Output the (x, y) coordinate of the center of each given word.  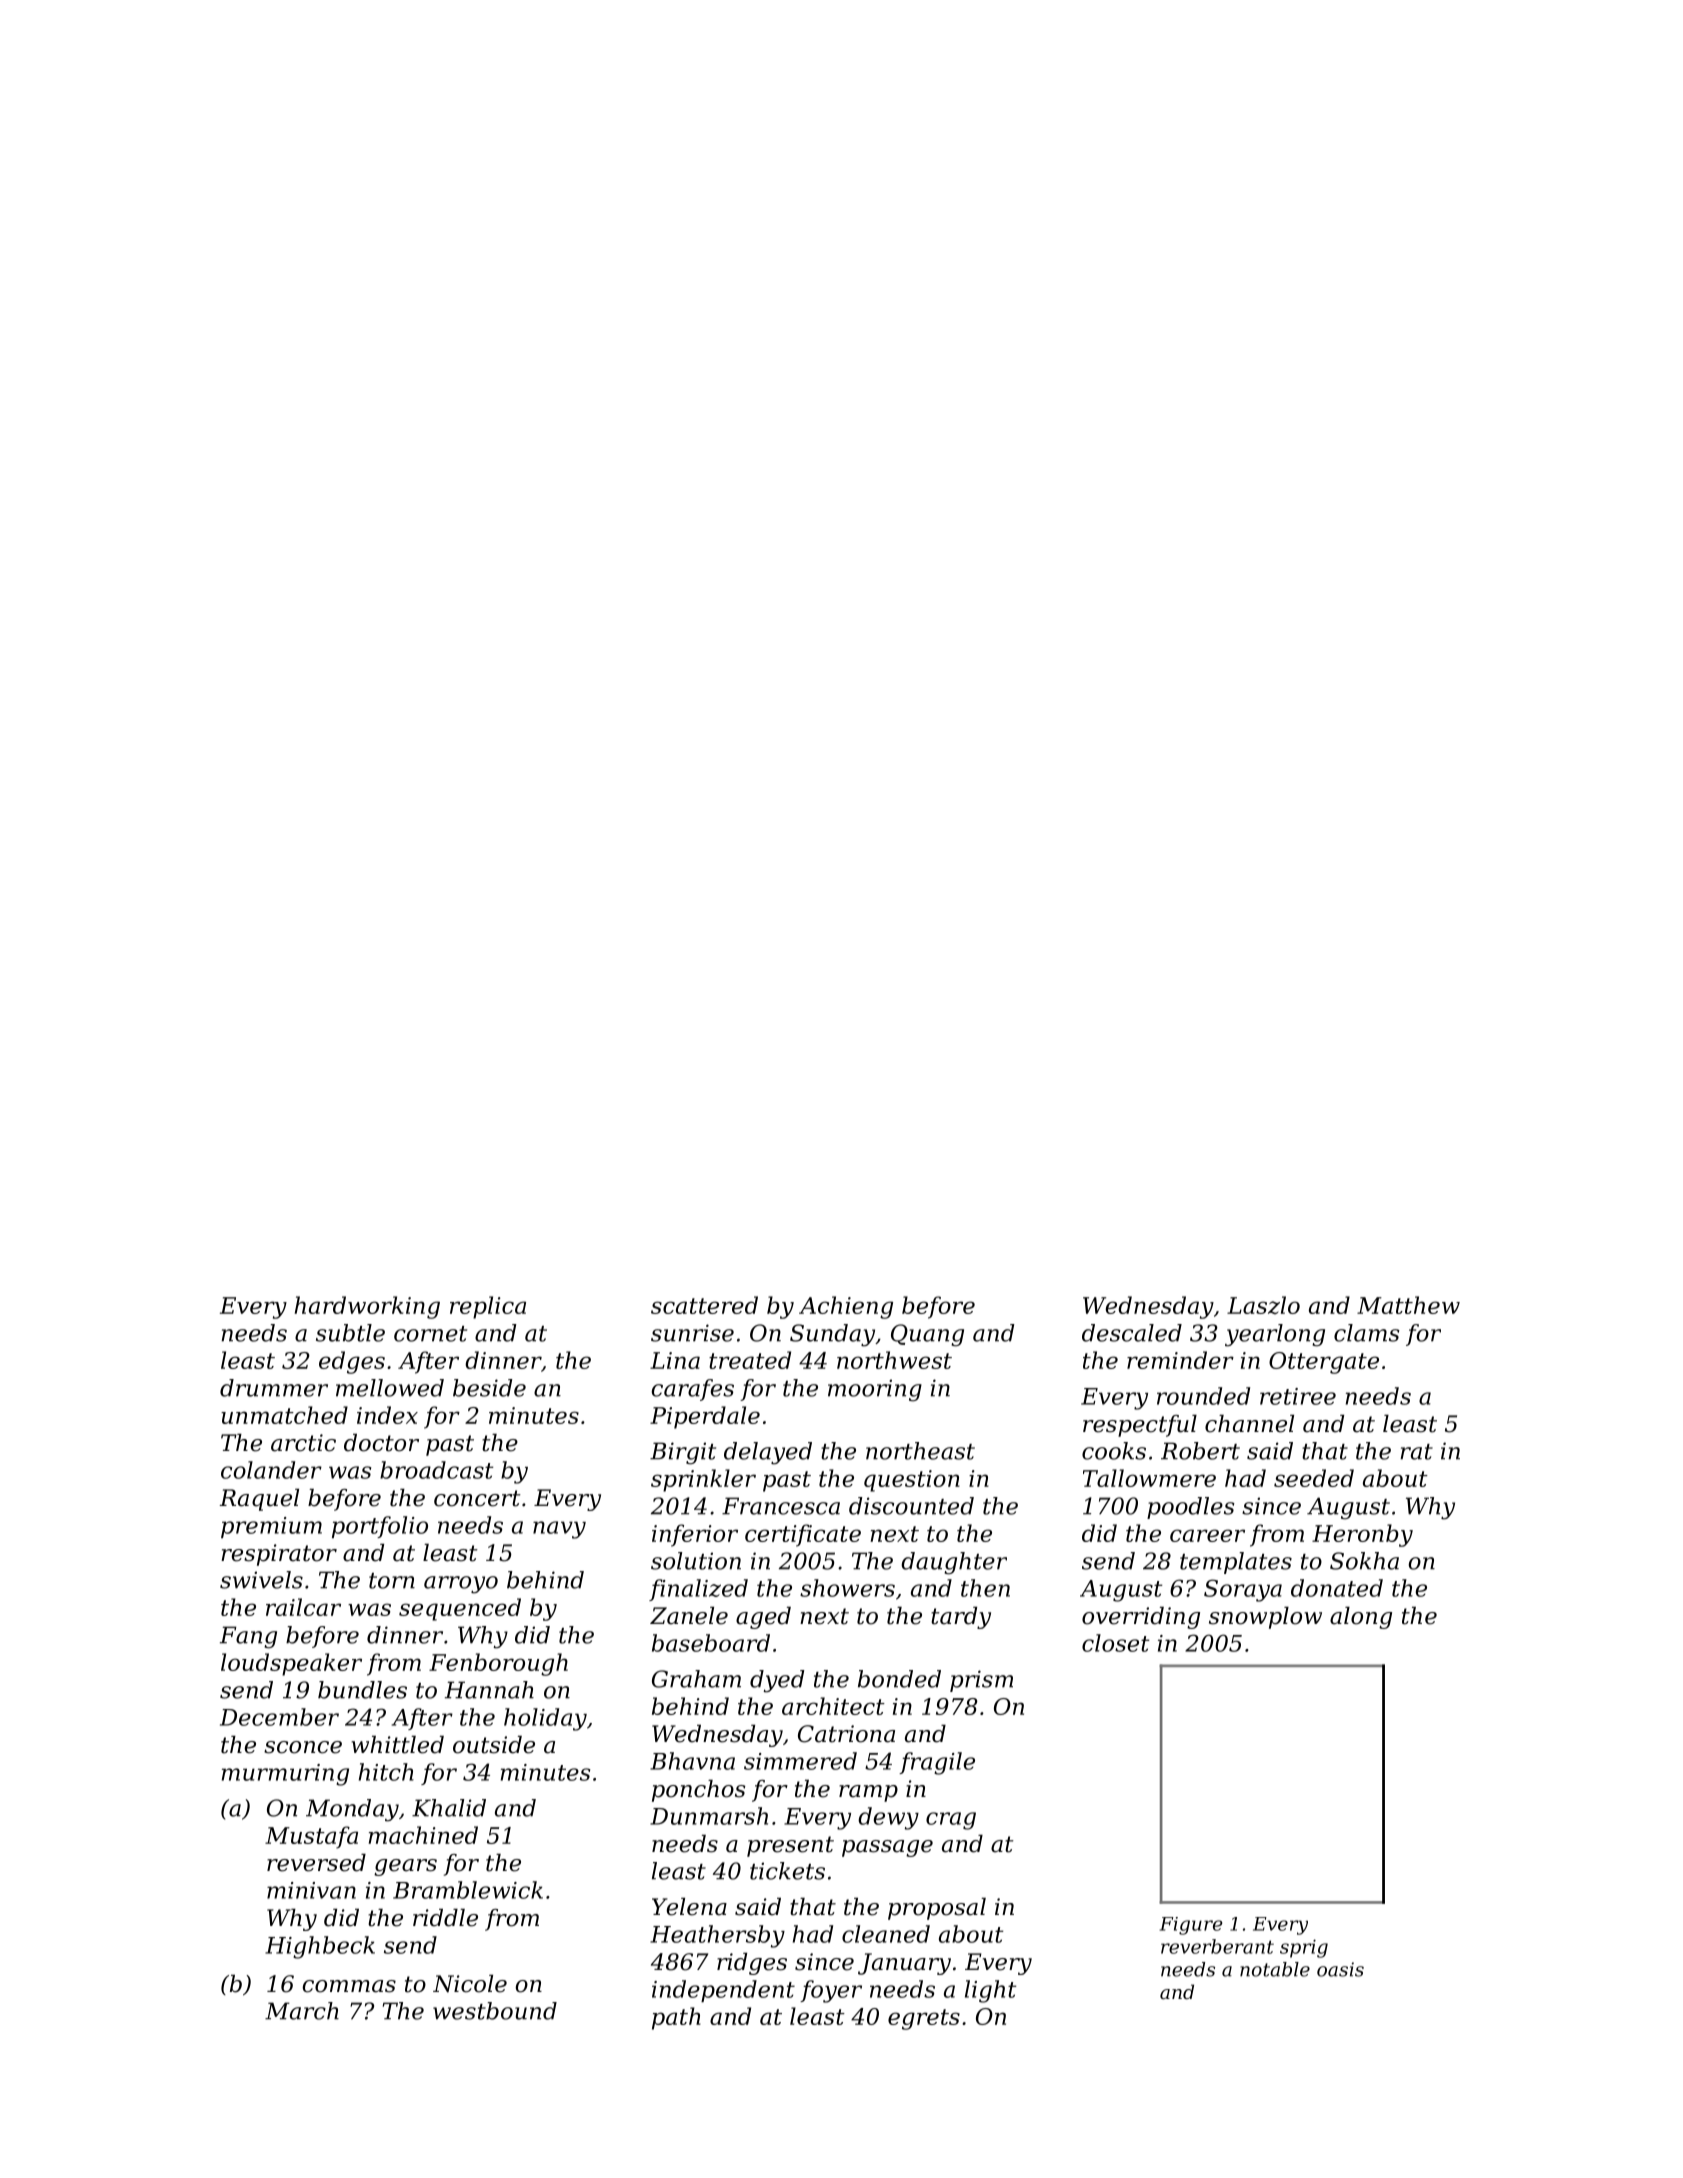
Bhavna (692, 1761)
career (1207, 1535)
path (676, 2018)
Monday (352, 1810)
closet (1115, 1643)
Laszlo (1263, 1305)
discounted (911, 1506)
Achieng (846, 1307)
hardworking (367, 1307)
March (302, 2011)
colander (271, 1470)
